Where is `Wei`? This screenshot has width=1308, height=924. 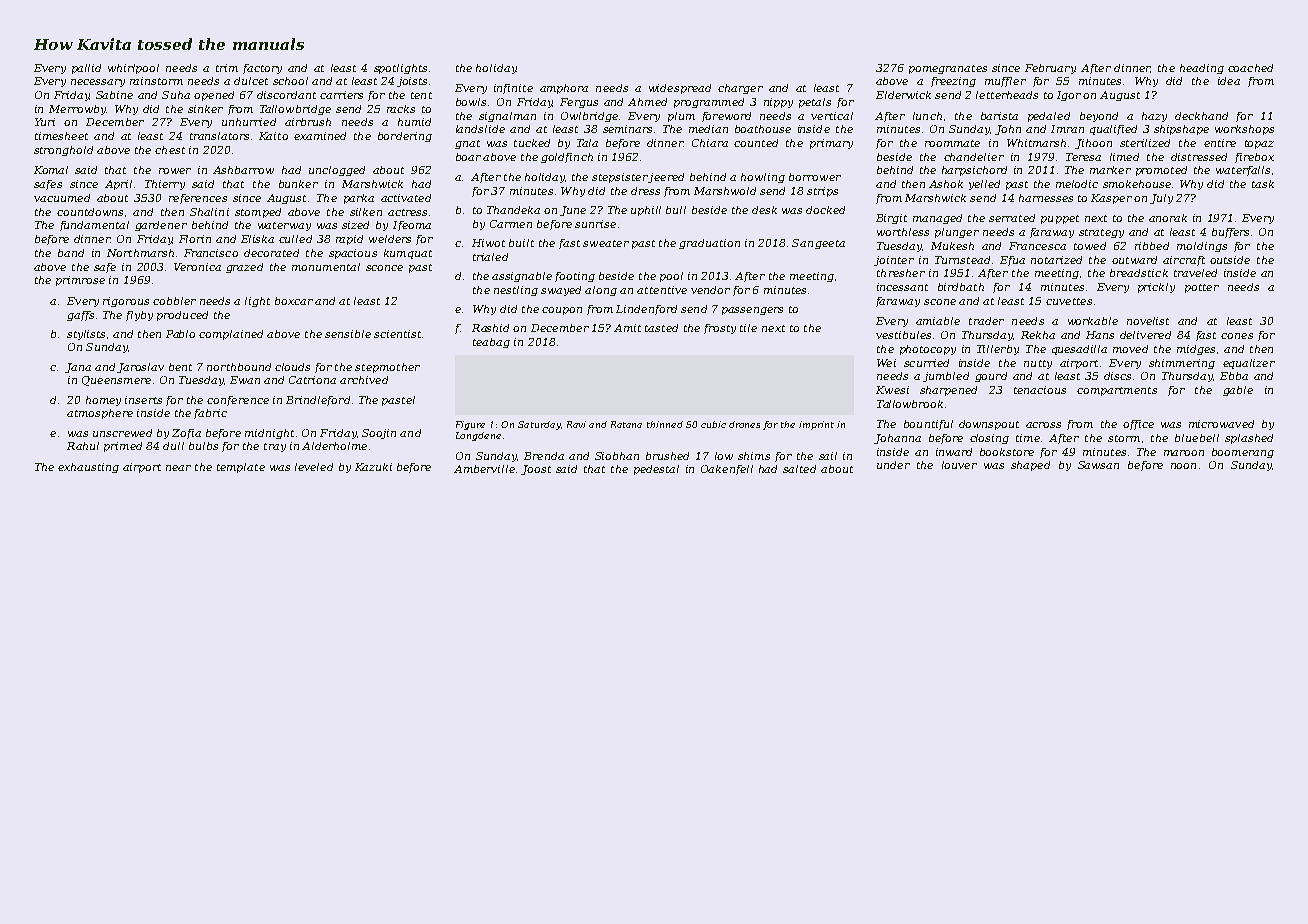
Wei is located at coordinates (886, 363).
